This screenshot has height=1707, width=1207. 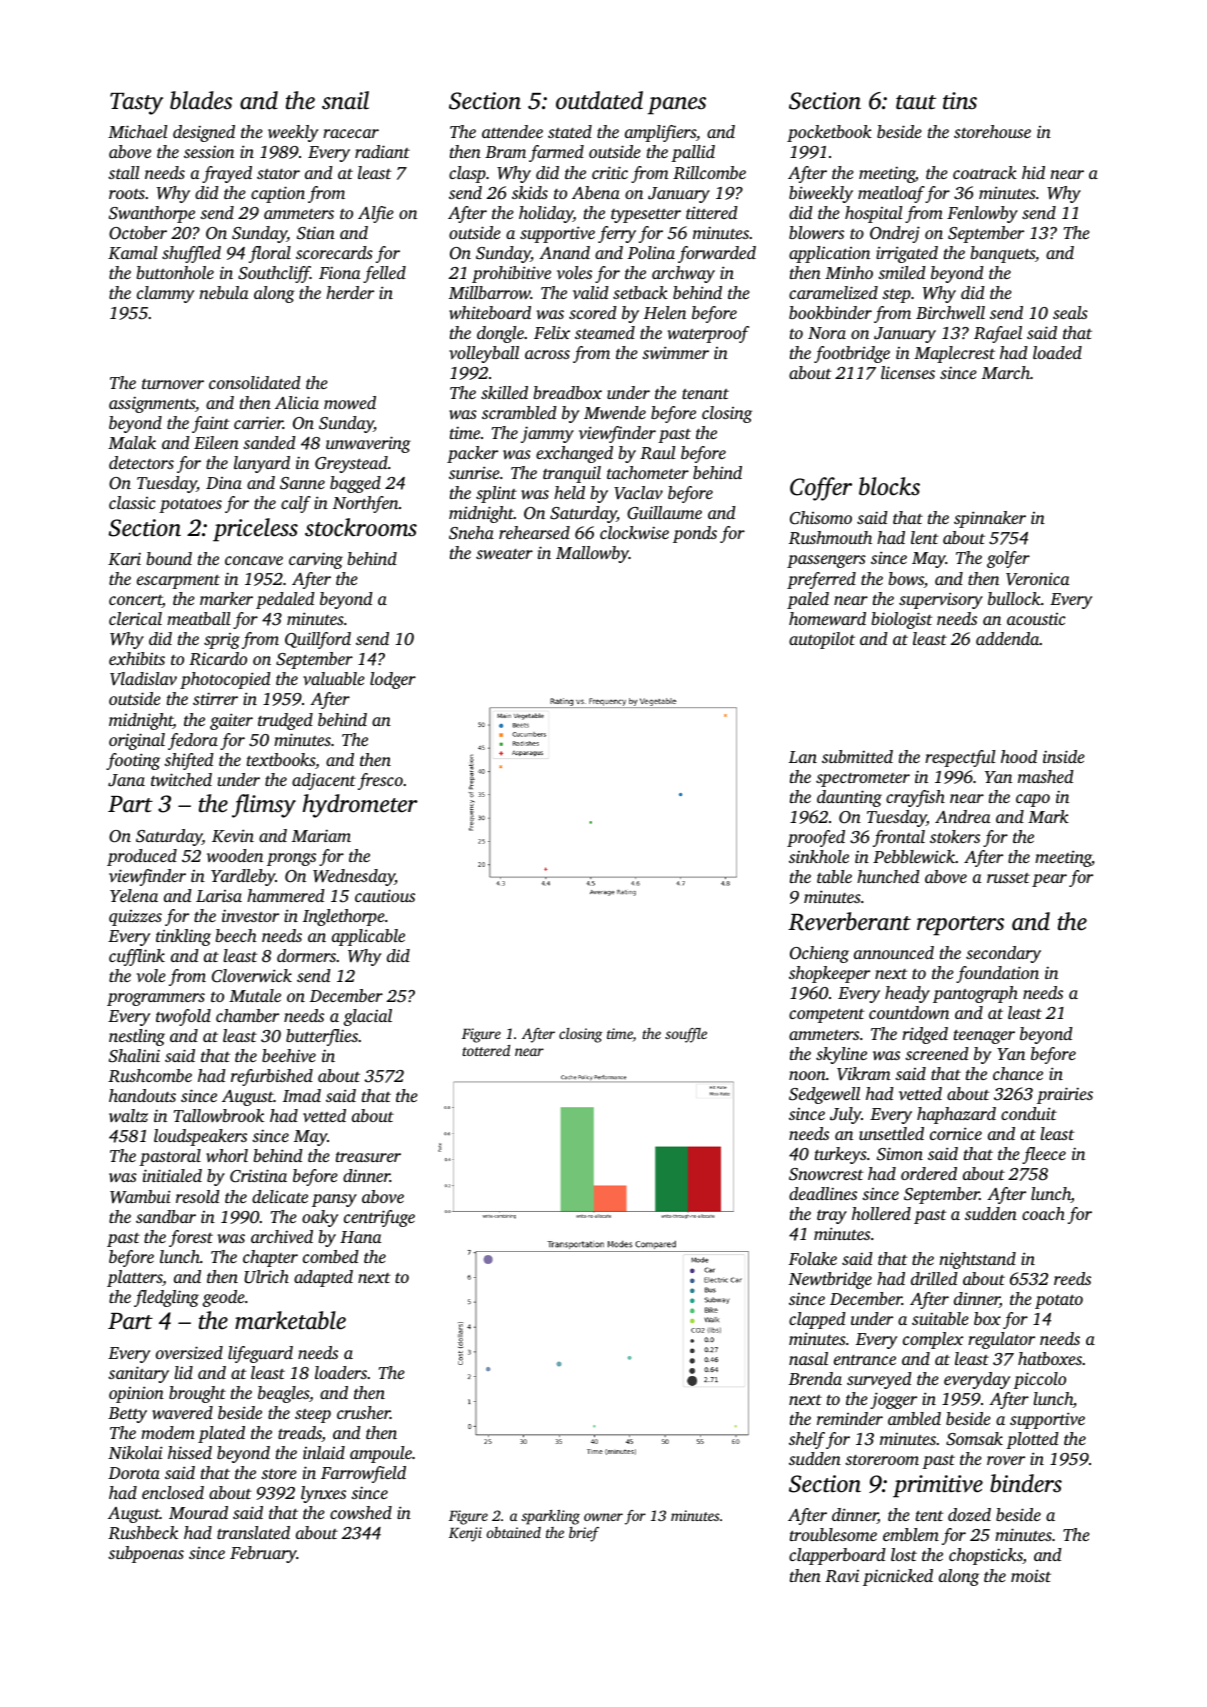 What do you see at coordinates (505, 152) in the screenshot?
I see `Bram` at bounding box center [505, 152].
